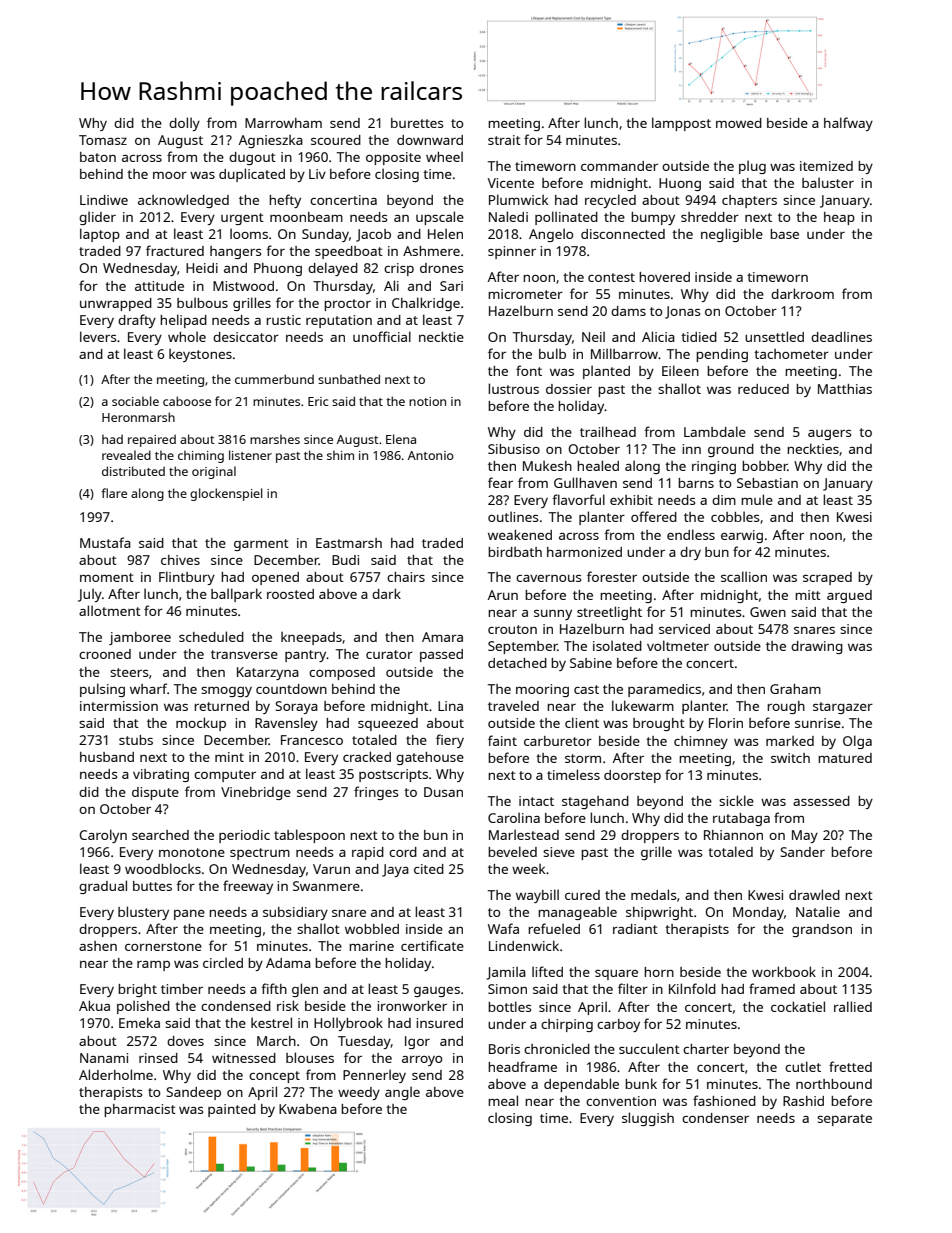 The image size is (952, 1233). Describe the element at coordinates (104, 200) in the screenshot. I see `Lindiwe` at that location.
